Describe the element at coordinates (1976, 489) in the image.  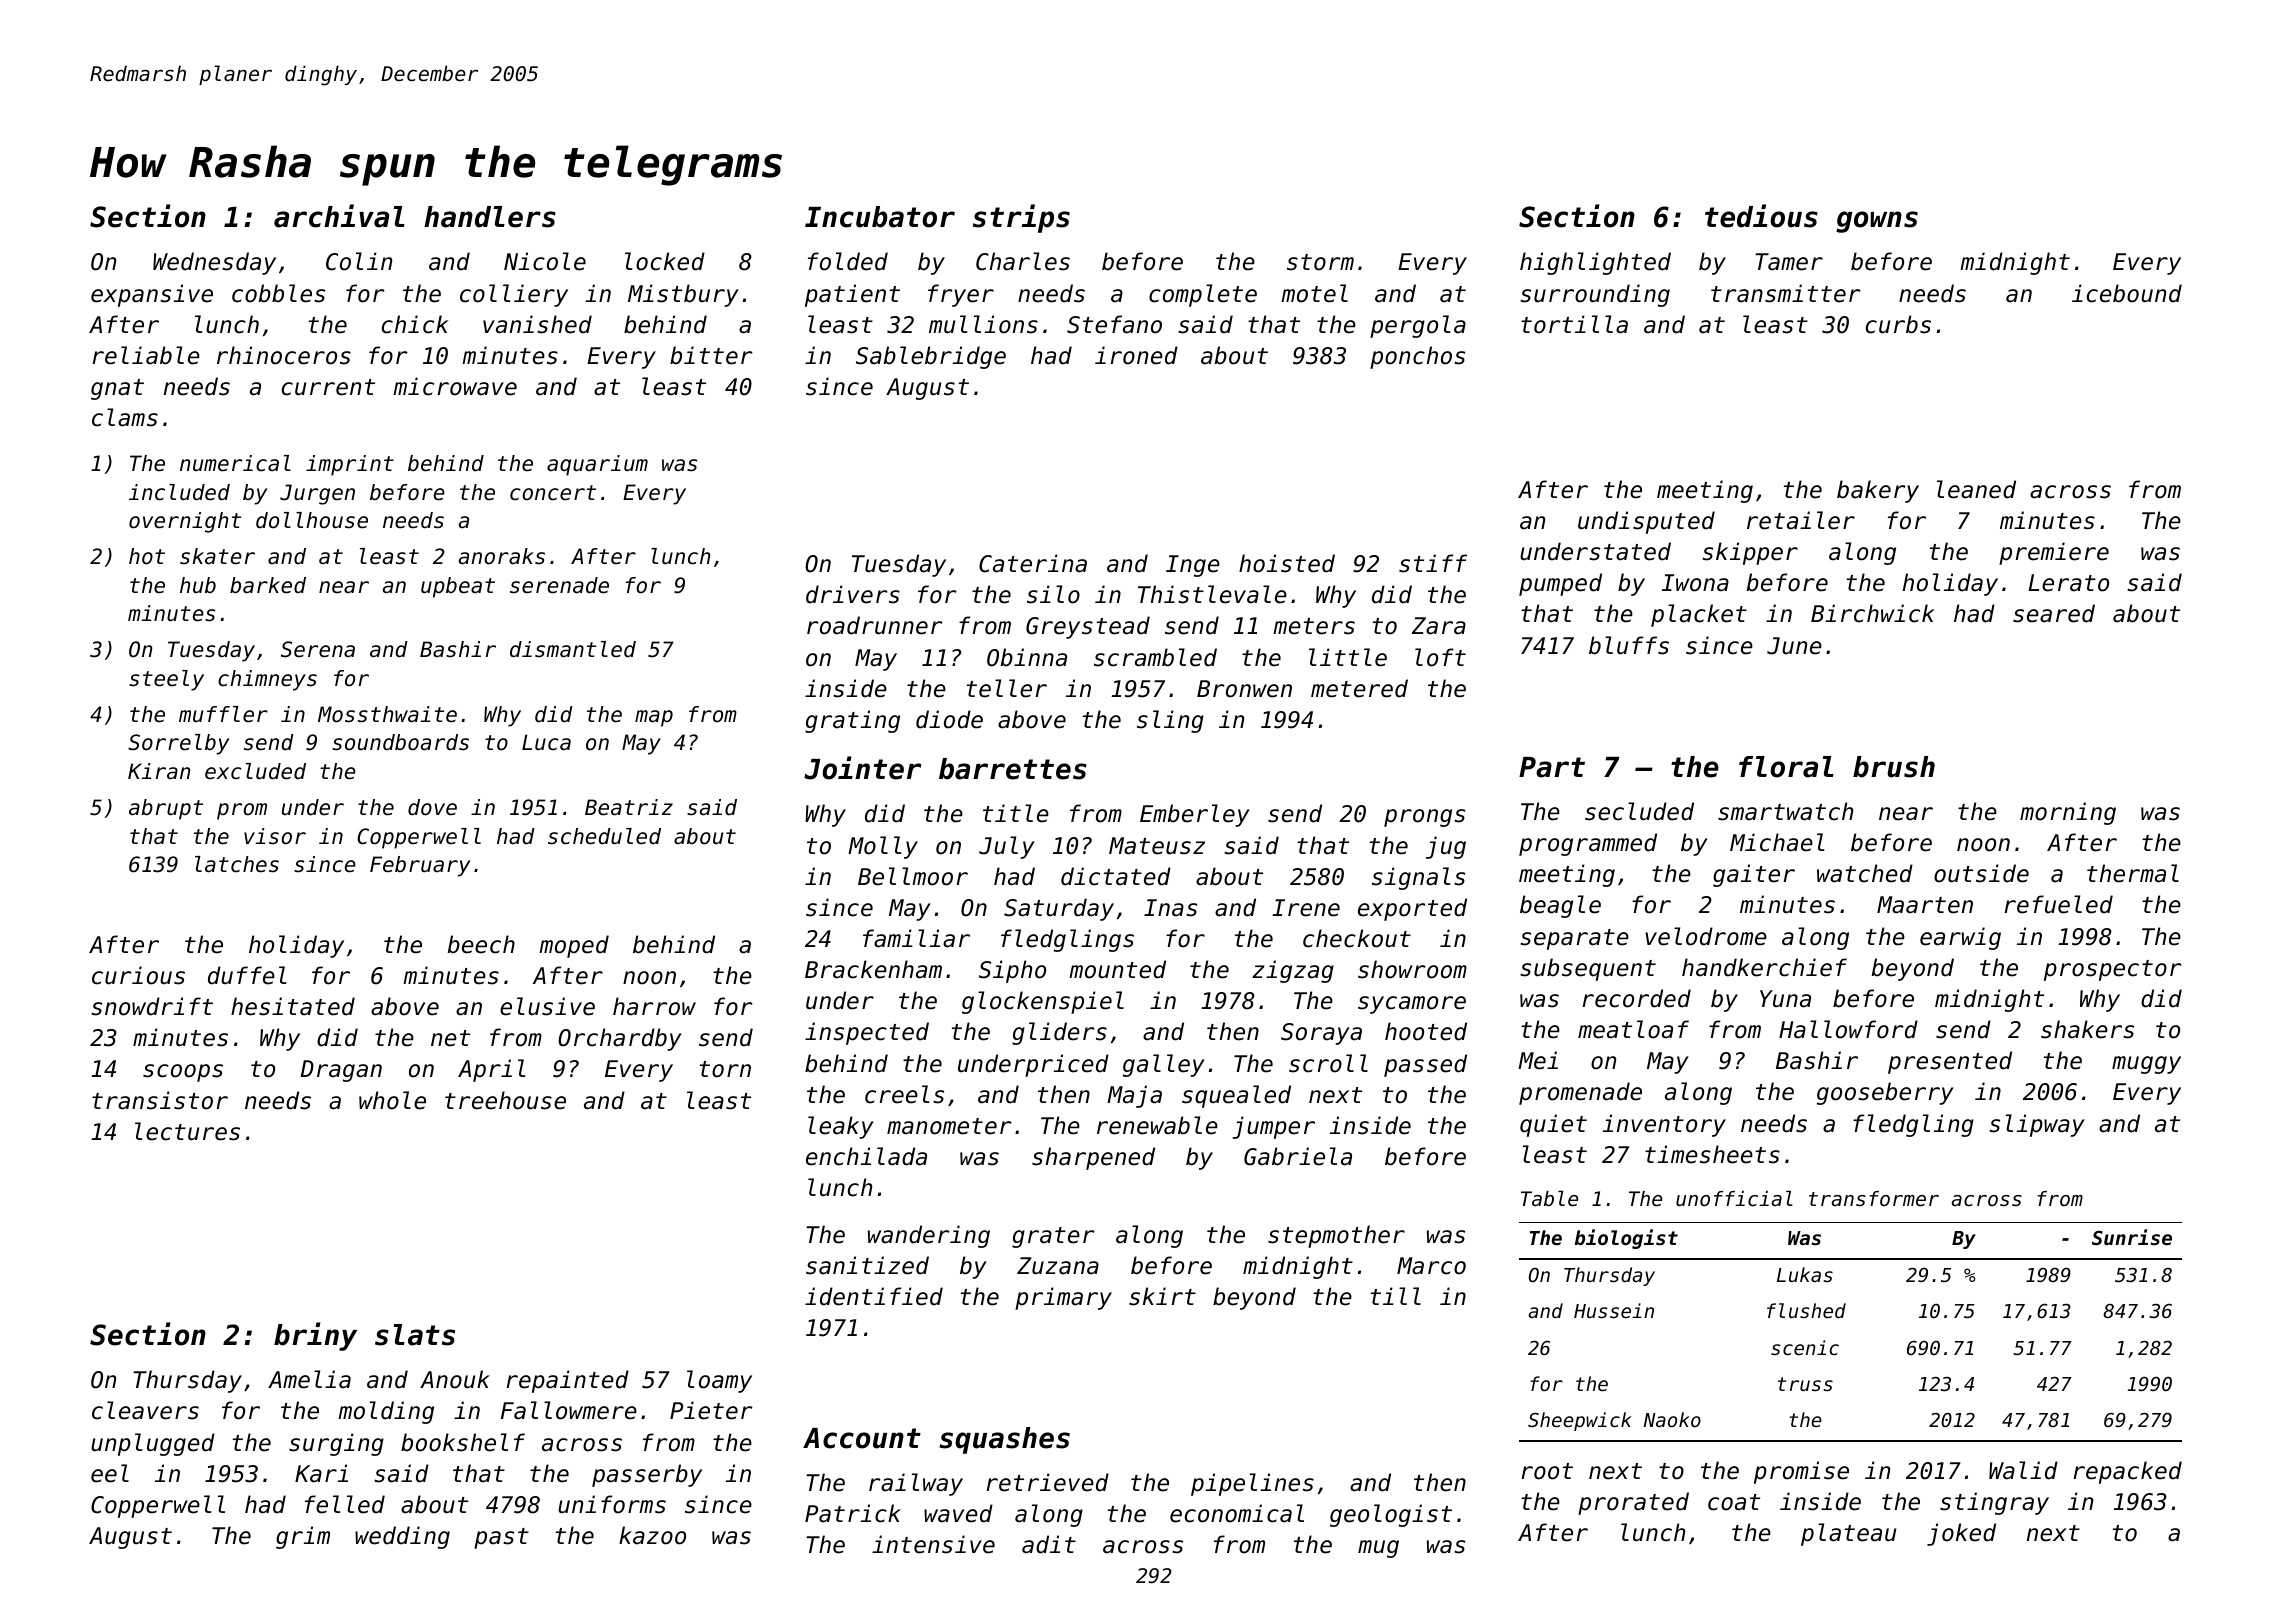
I see `leaned` at that location.
